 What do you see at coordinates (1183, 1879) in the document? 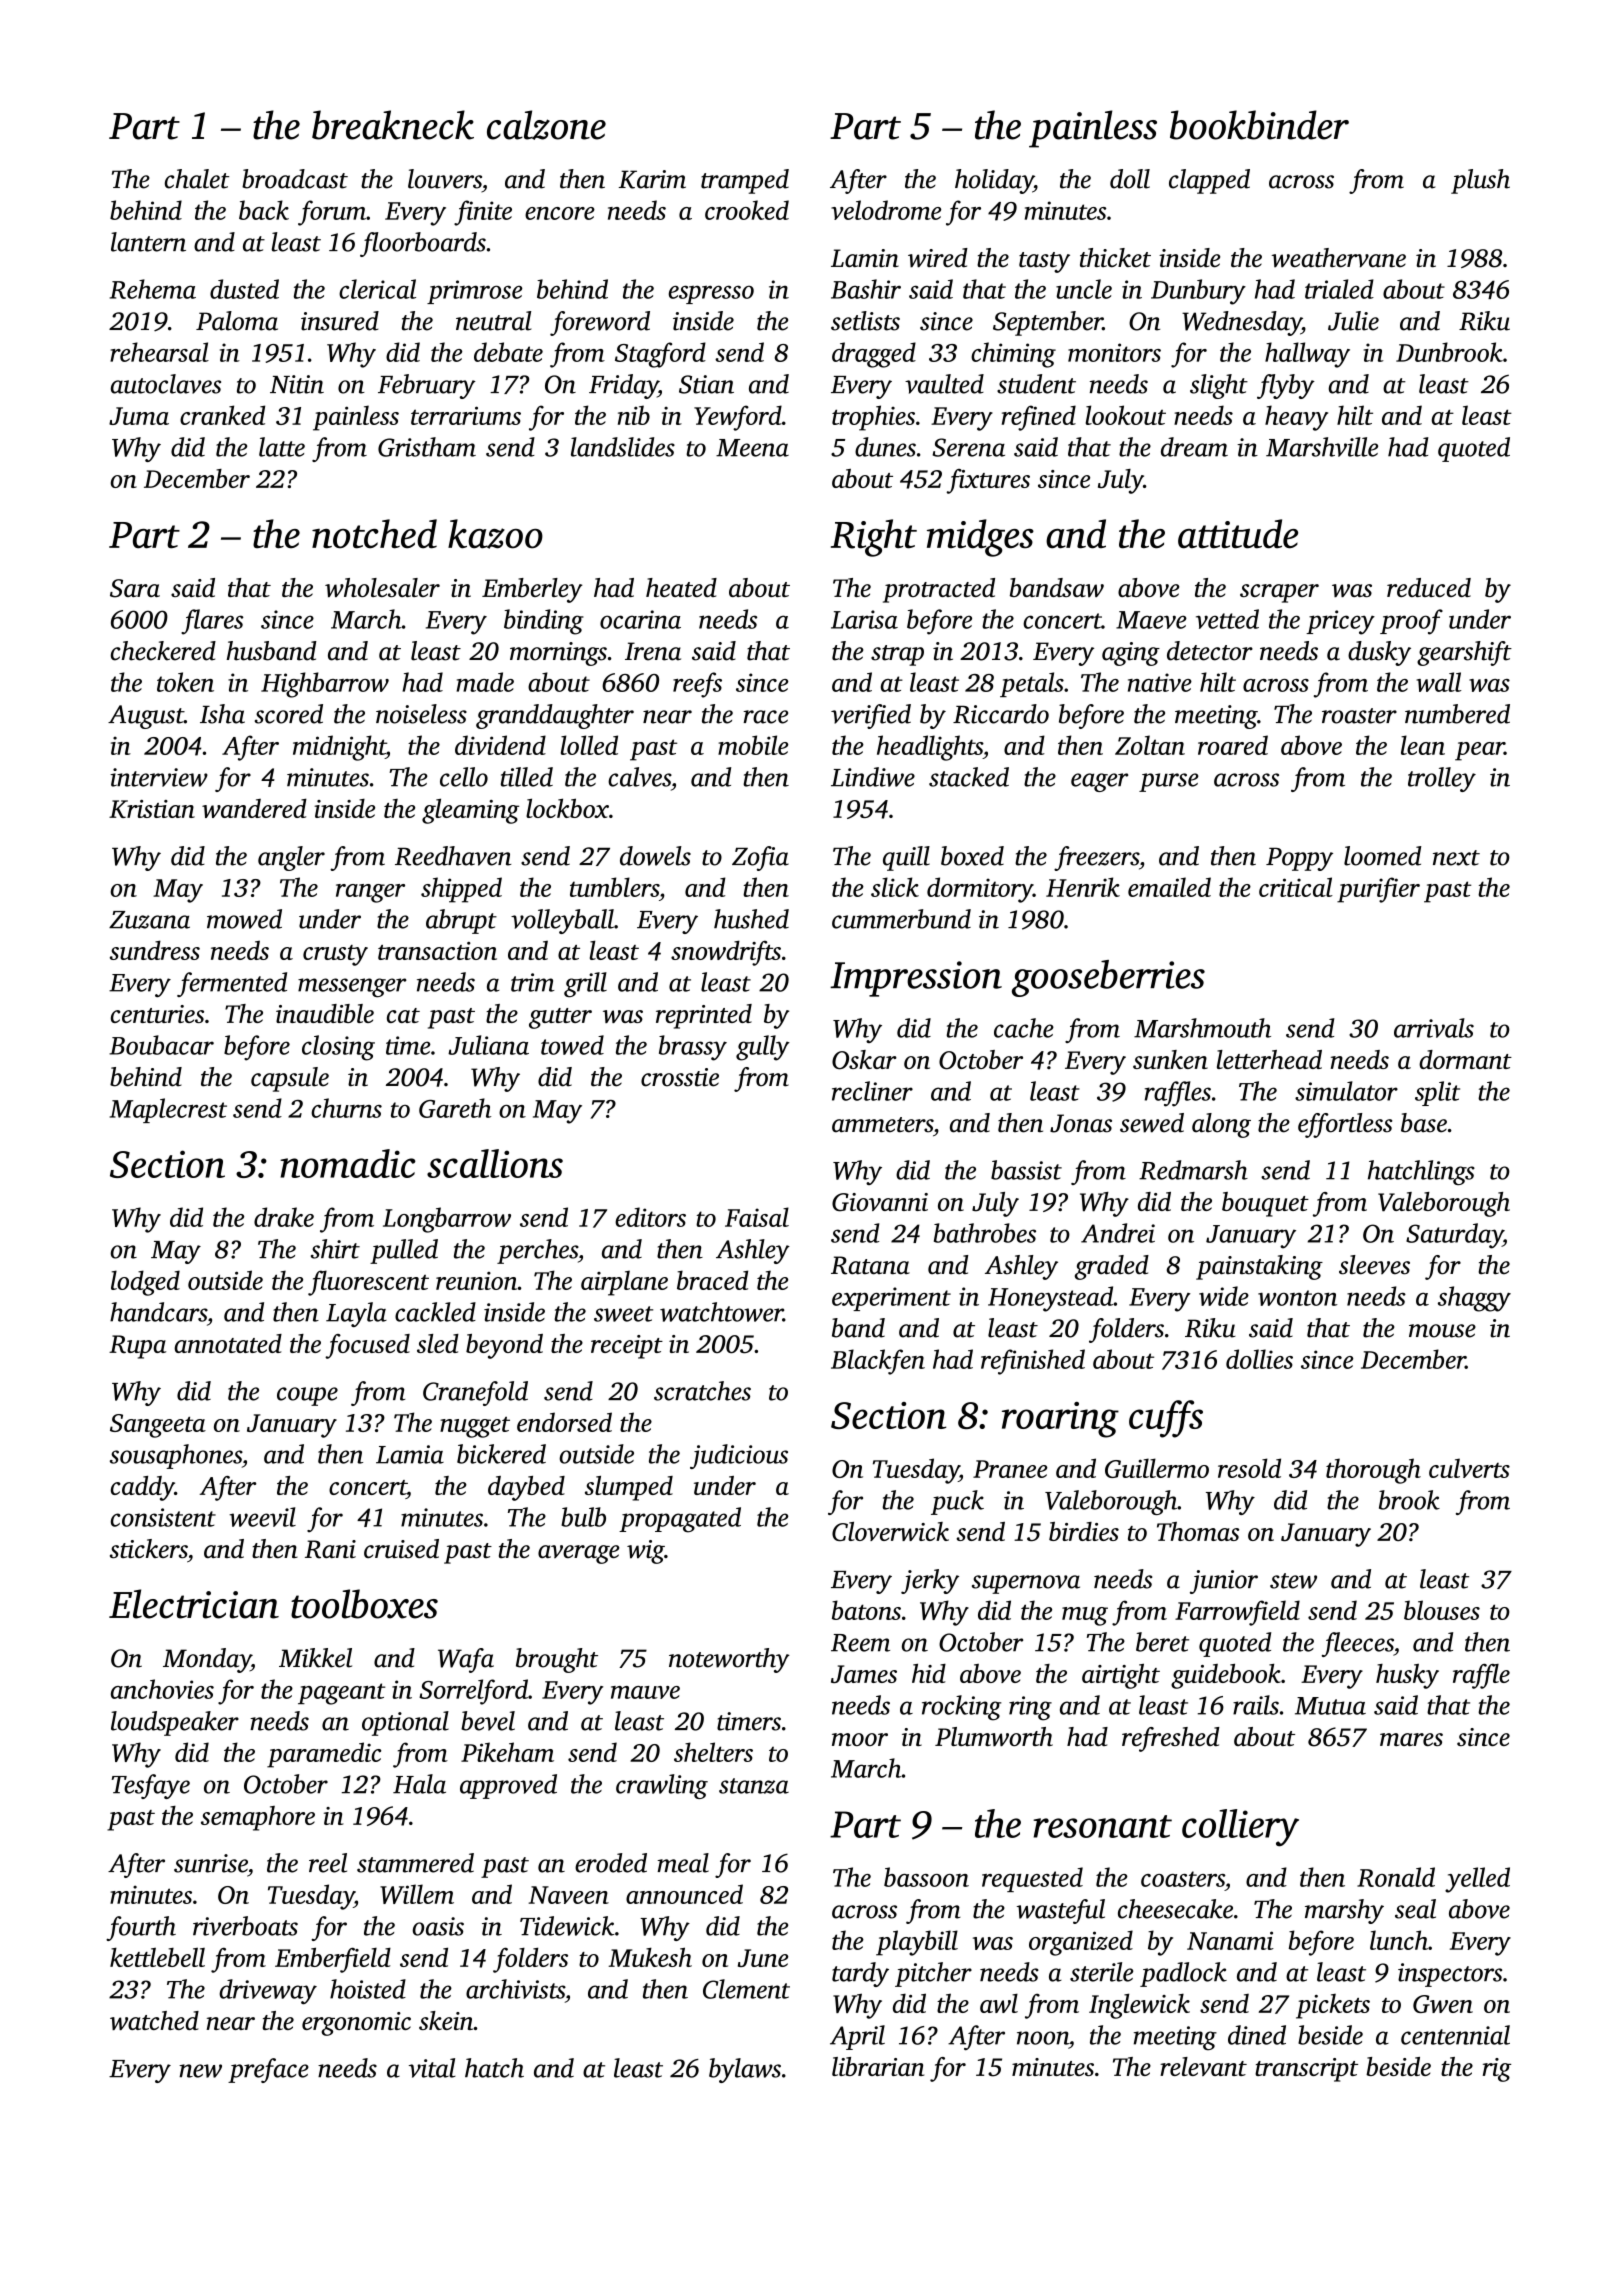
I see `coasters` at bounding box center [1183, 1879].
